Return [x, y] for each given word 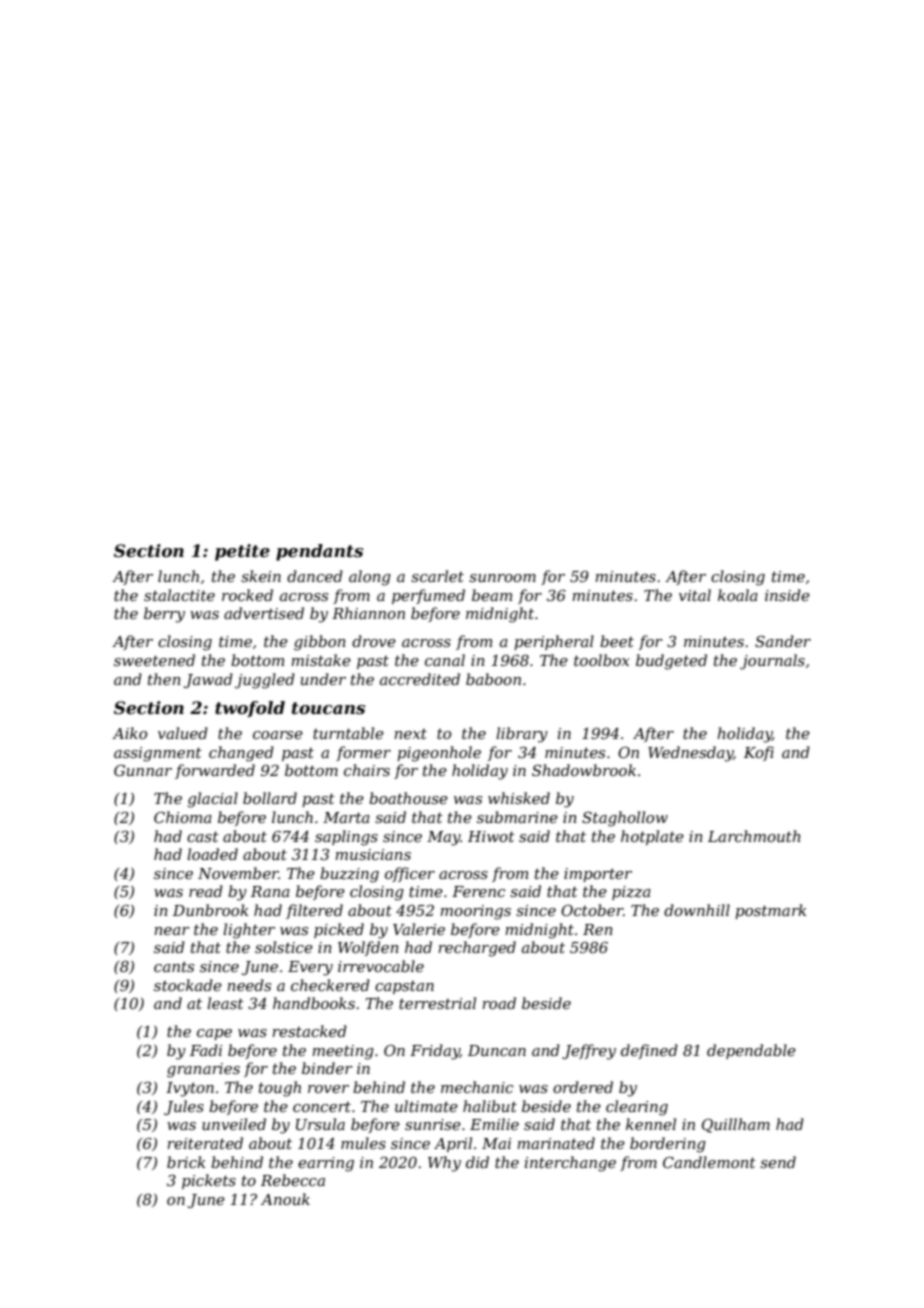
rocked [247, 595]
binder [327, 1068]
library [522, 735]
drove [374, 641]
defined [649, 1051]
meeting [343, 1052]
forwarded [215, 771]
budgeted [671, 662]
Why [444, 1164]
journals [772, 662]
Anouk [285, 1199]
